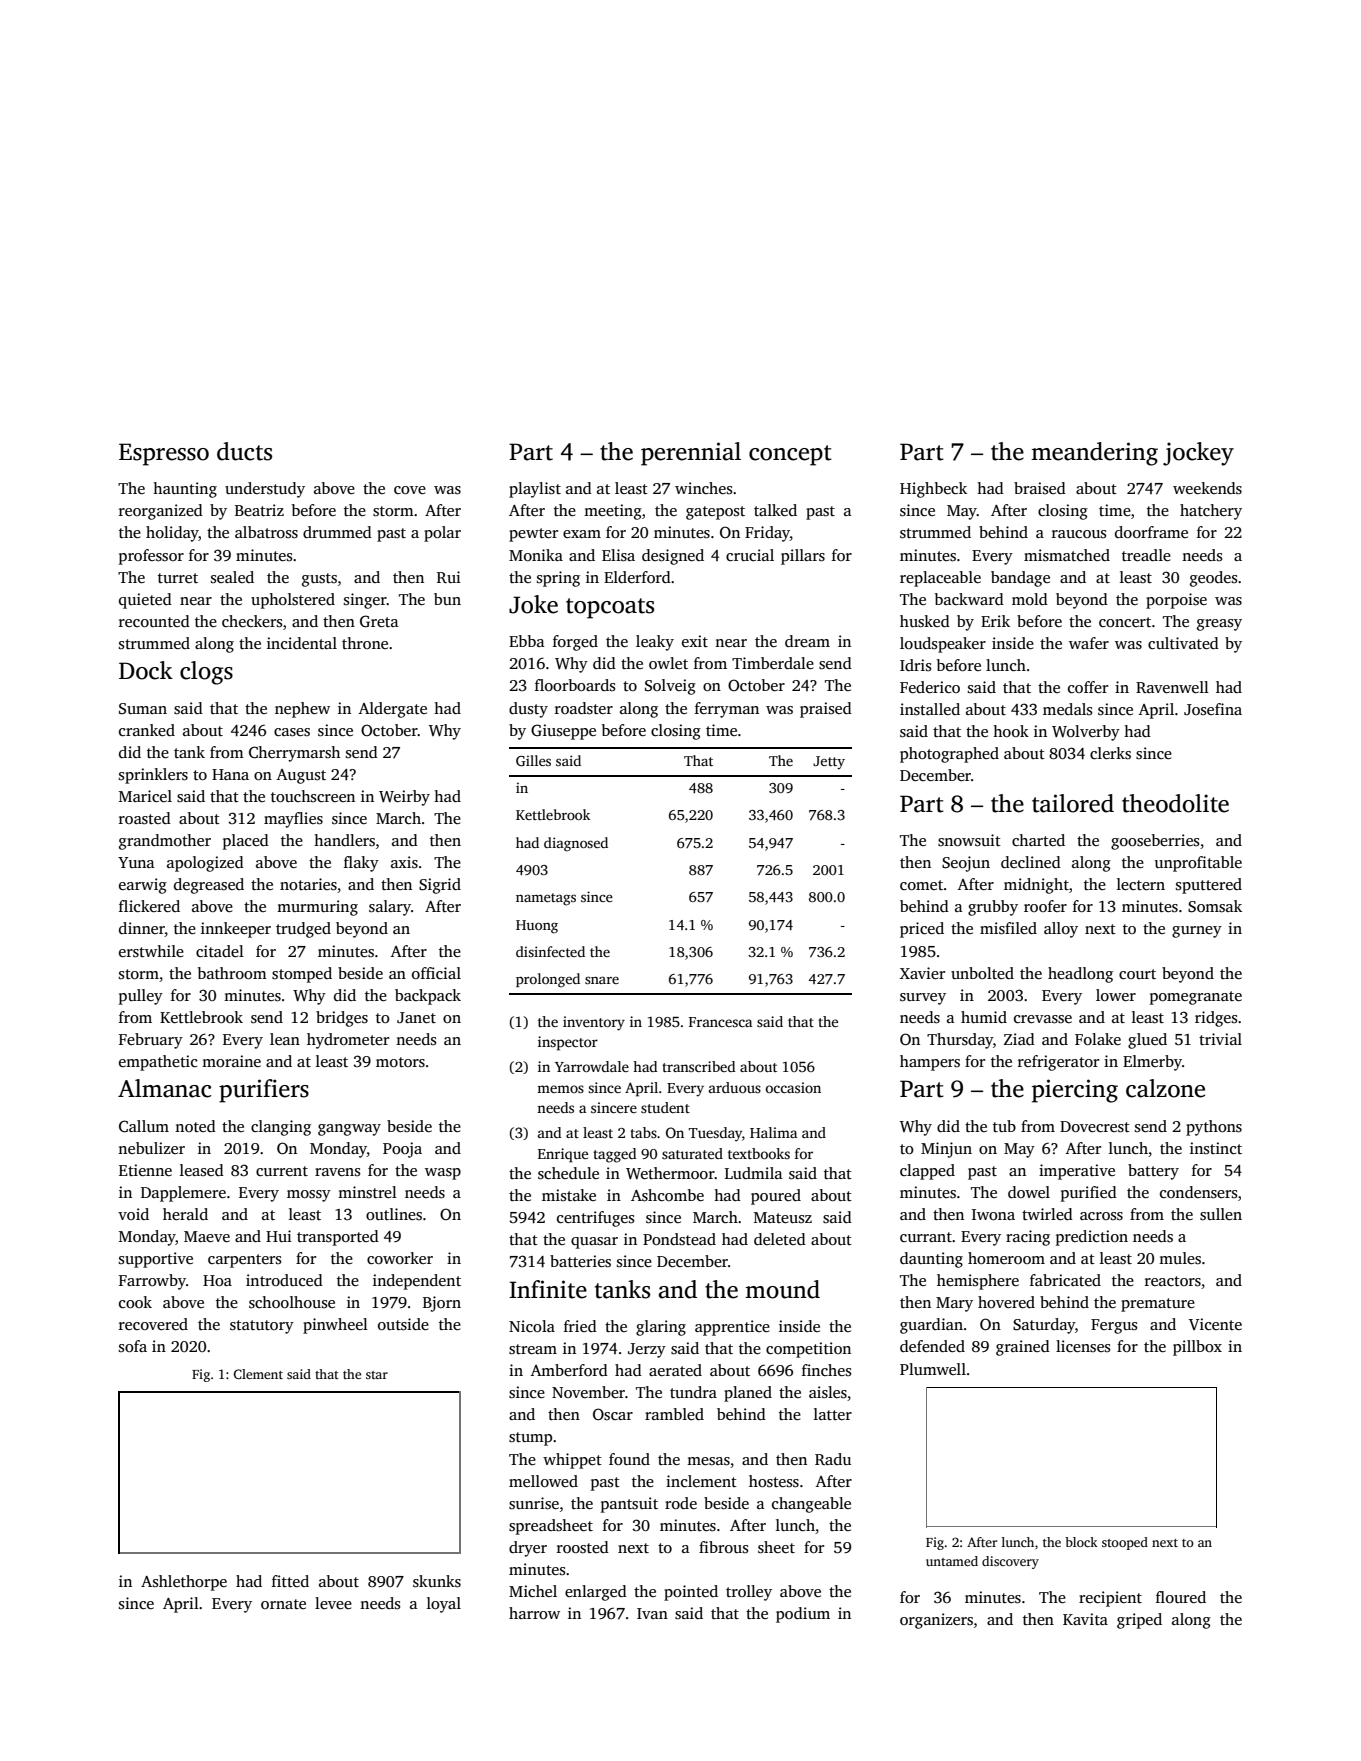 This screenshot has width=1361, height=1761. I want to click on erstwhile, so click(151, 951).
